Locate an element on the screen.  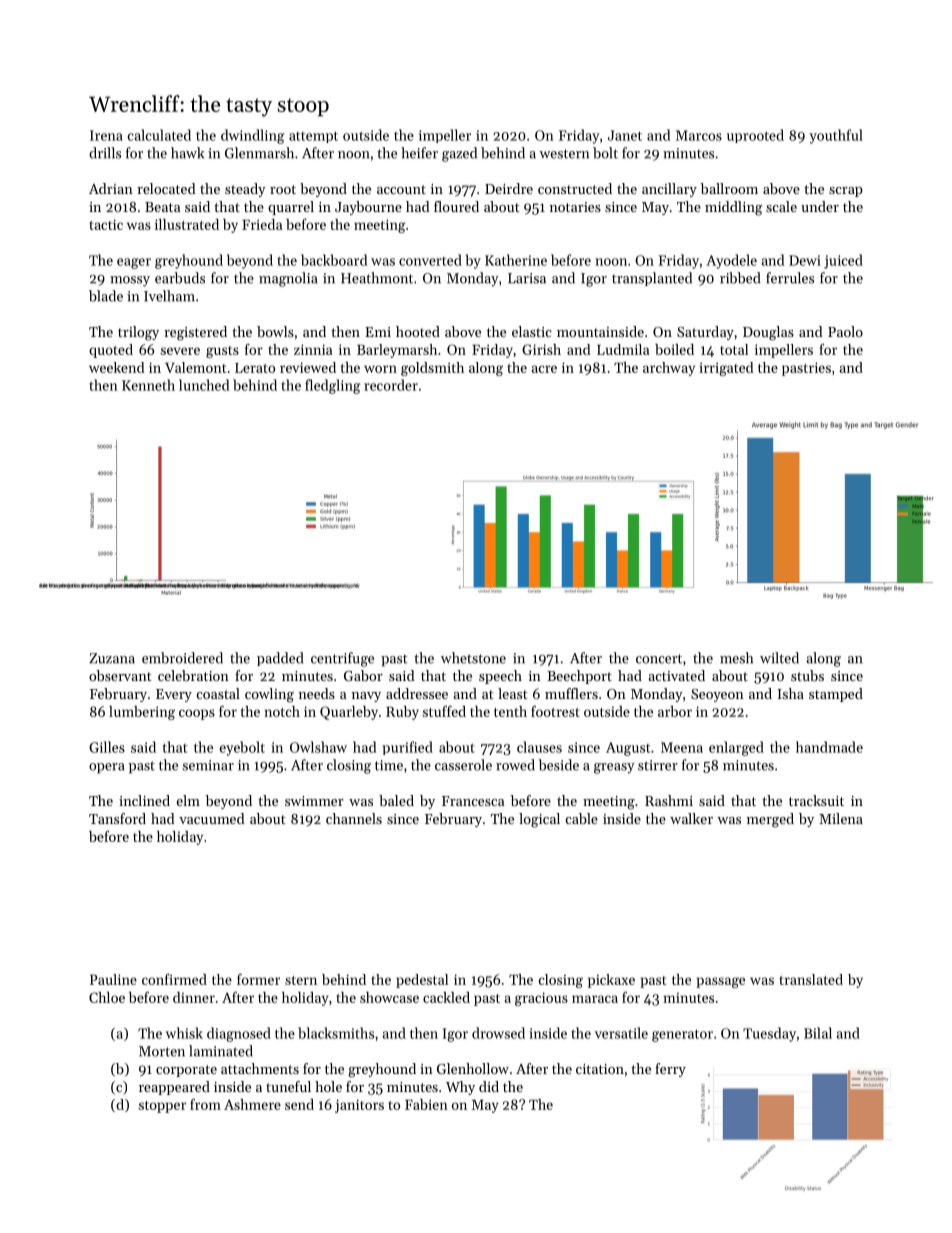
Ashmere is located at coordinates (252, 1104).
